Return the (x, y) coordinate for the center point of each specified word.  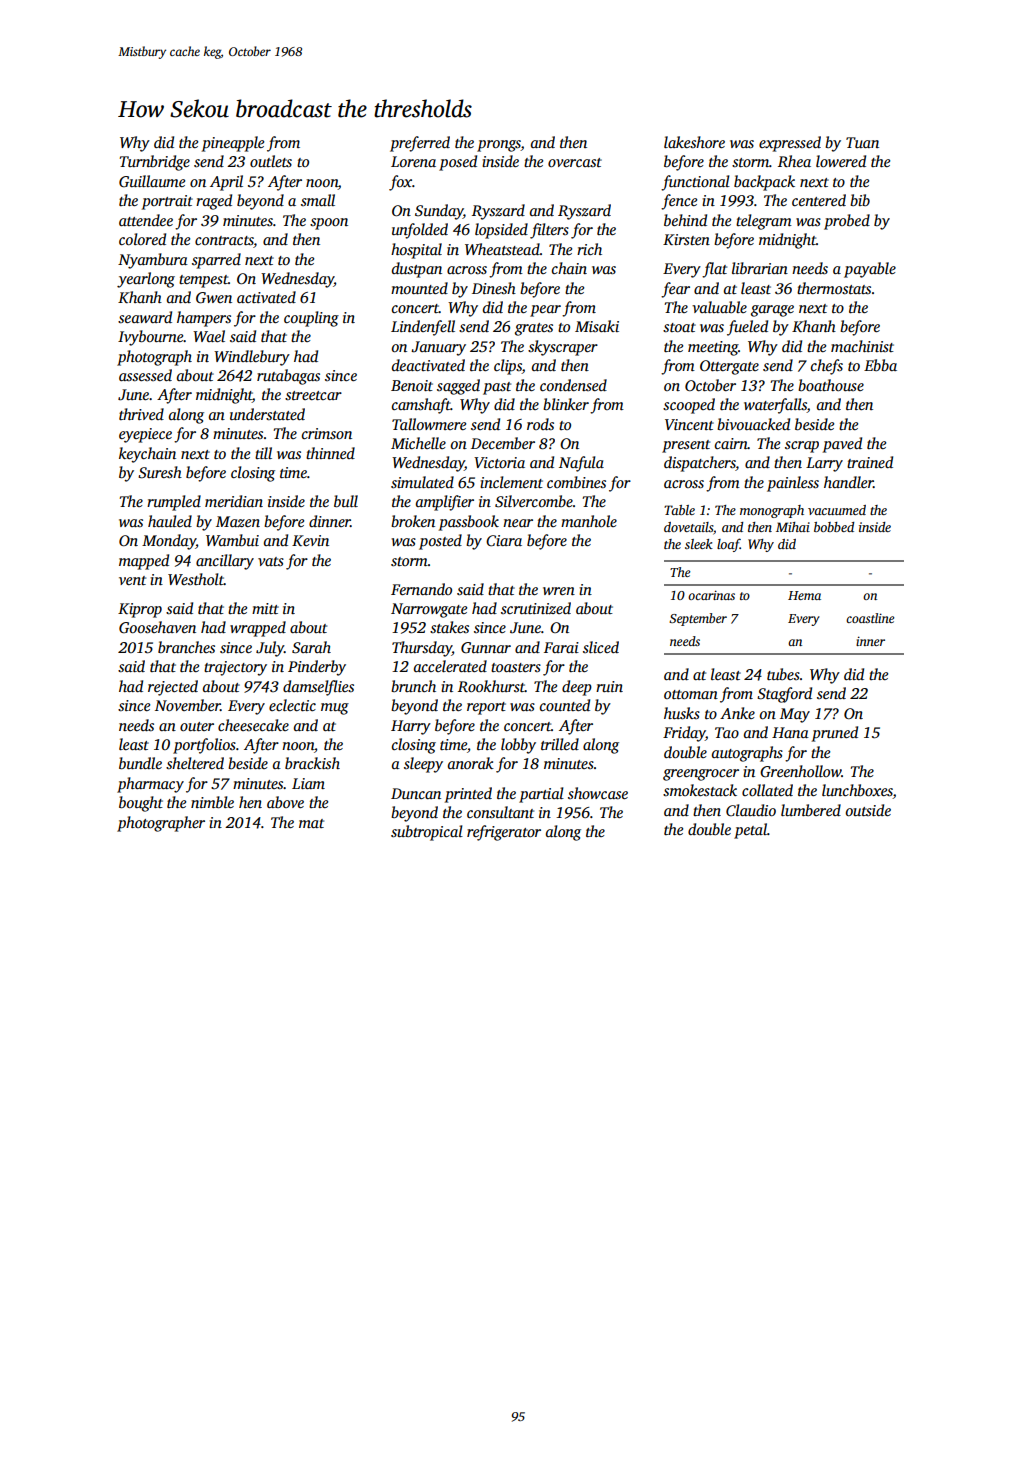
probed (847, 222)
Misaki (597, 326)
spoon (329, 224)
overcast (575, 162)
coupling (311, 319)
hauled (170, 521)
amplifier (445, 503)
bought (141, 804)
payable (870, 270)
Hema (804, 595)
